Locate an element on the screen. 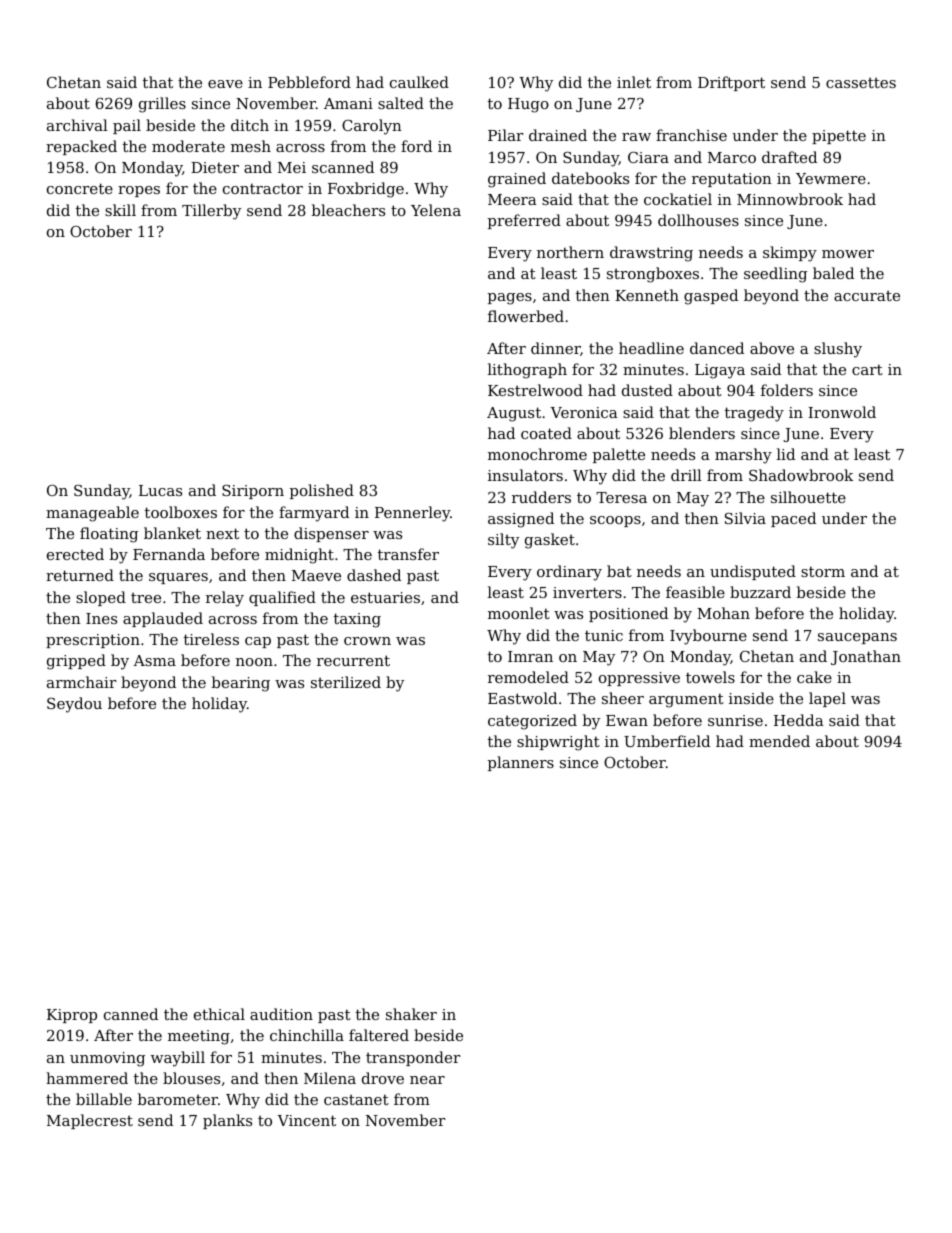 This screenshot has width=952, height=1233. near is located at coordinates (427, 1080).
